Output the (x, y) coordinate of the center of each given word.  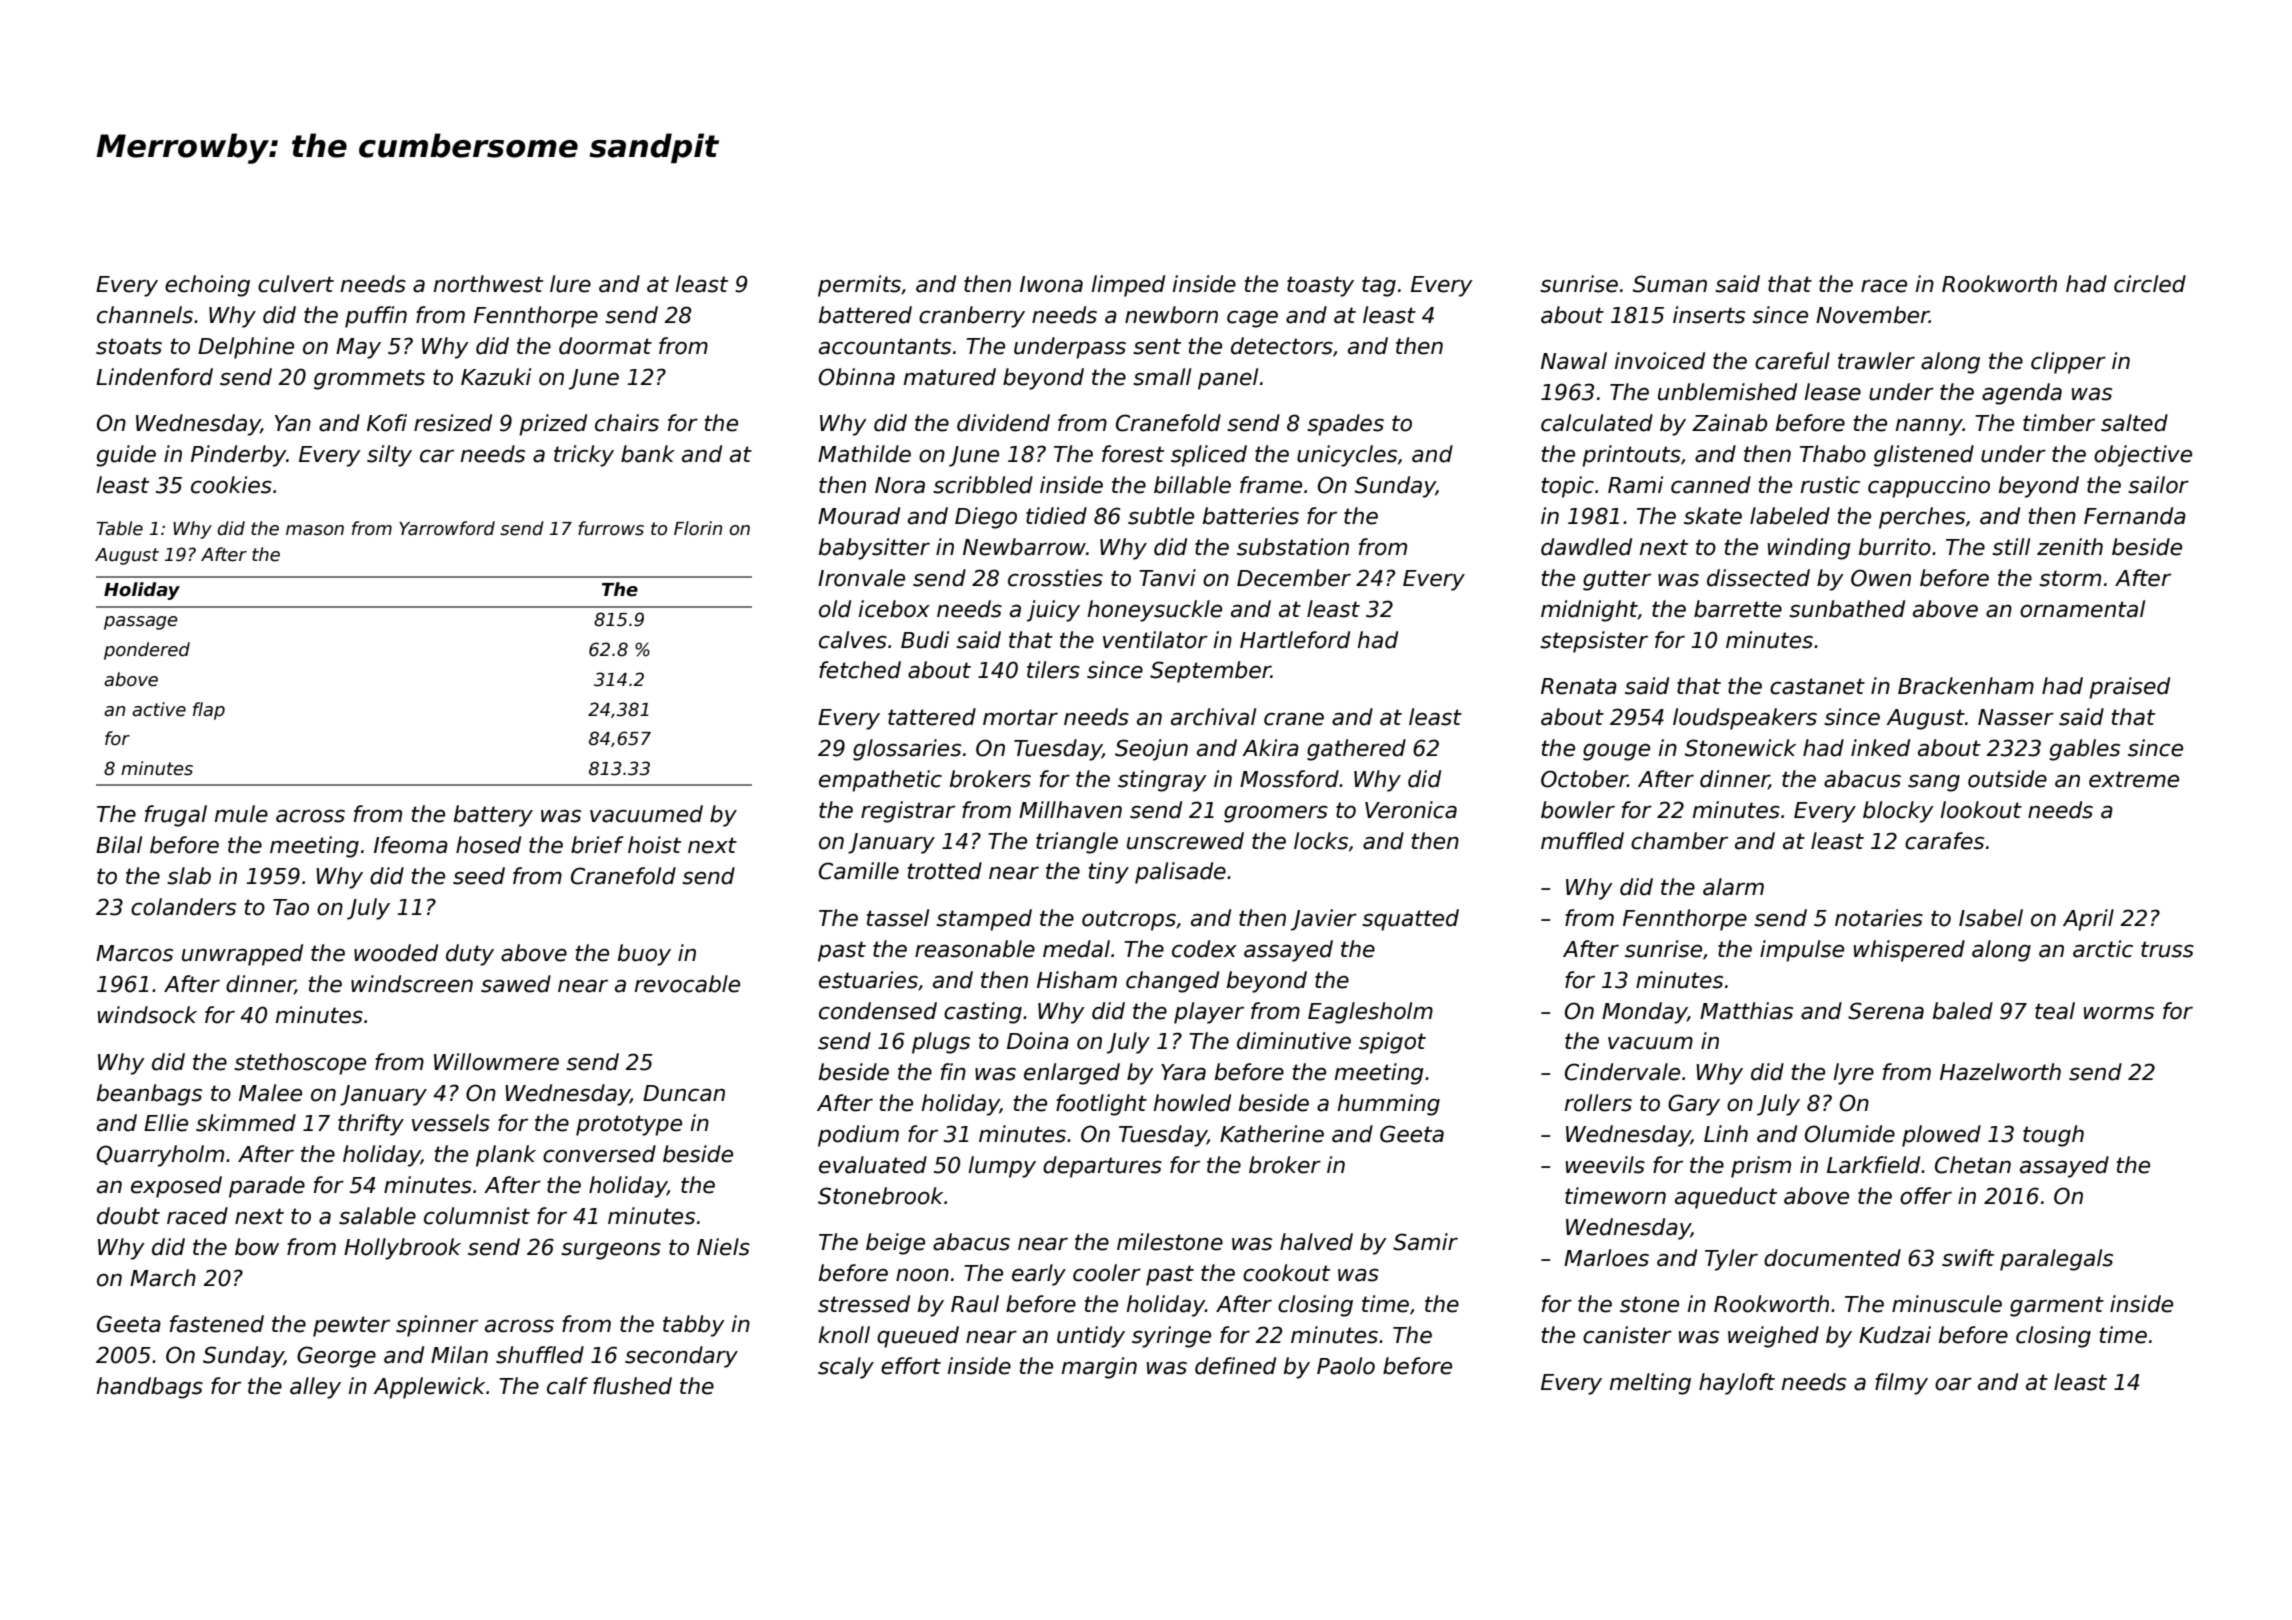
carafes (1944, 841)
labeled (1790, 516)
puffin (376, 317)
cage (1252, 319)
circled (2150, 284)
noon (922, 1275)
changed (1172, 982)
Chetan (1973, 1165)
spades (1345, 425)
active (159, 709)
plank (506, 1156)
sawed (516, 984)
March (163, 1278)
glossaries (907, 750)
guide (126, 456)
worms (2119, 1013)
